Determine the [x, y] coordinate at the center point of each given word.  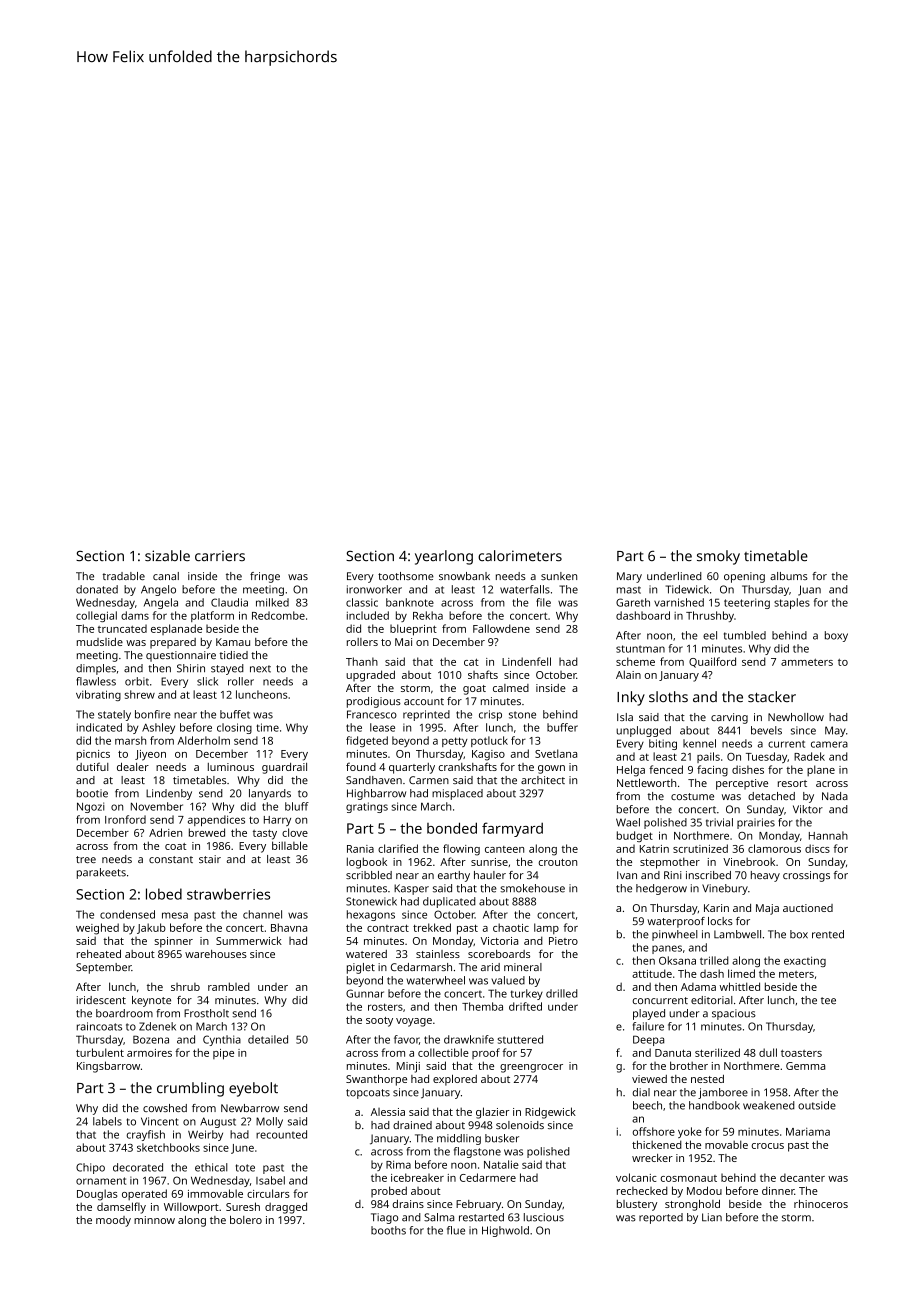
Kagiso [488, 755]
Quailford [712, 662]
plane [821, 770]
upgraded [370, 676]
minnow [154, 1220]
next [260, 669]
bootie [92, 793]
